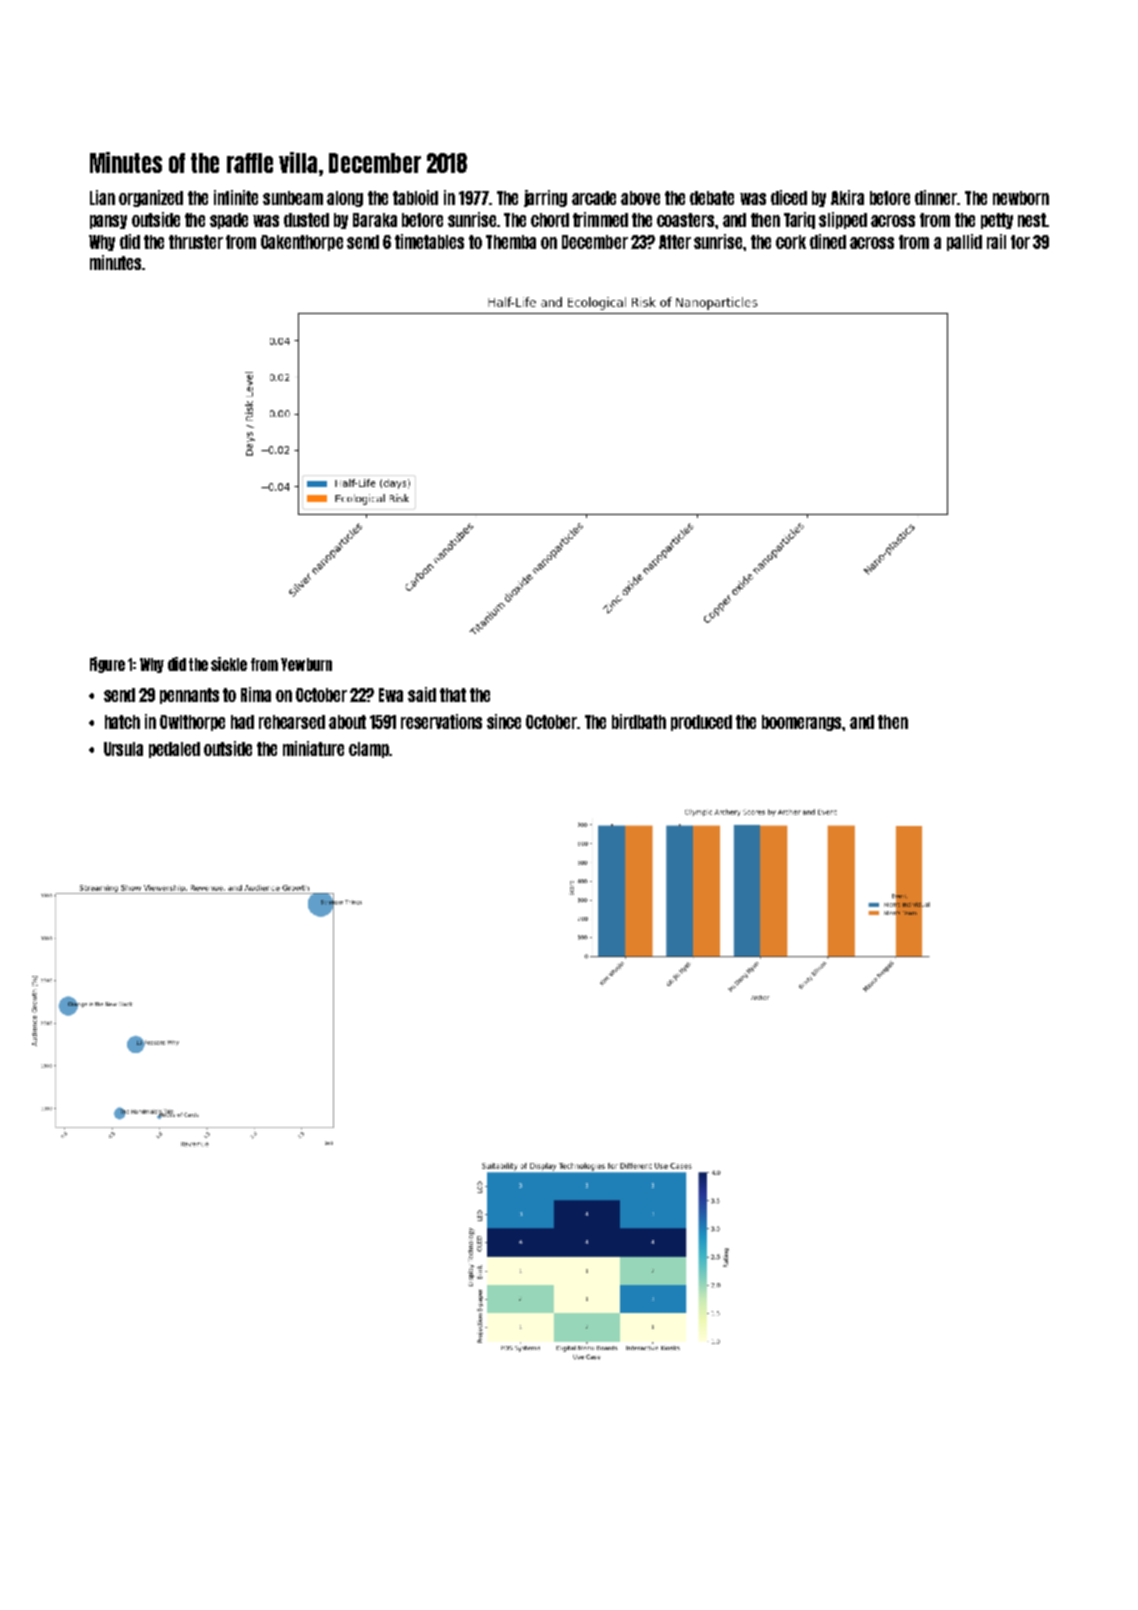 This document has height=1610, width=1138. Describe the element at coordinates (511, 242) in the document. I see `Themba` at that location.
